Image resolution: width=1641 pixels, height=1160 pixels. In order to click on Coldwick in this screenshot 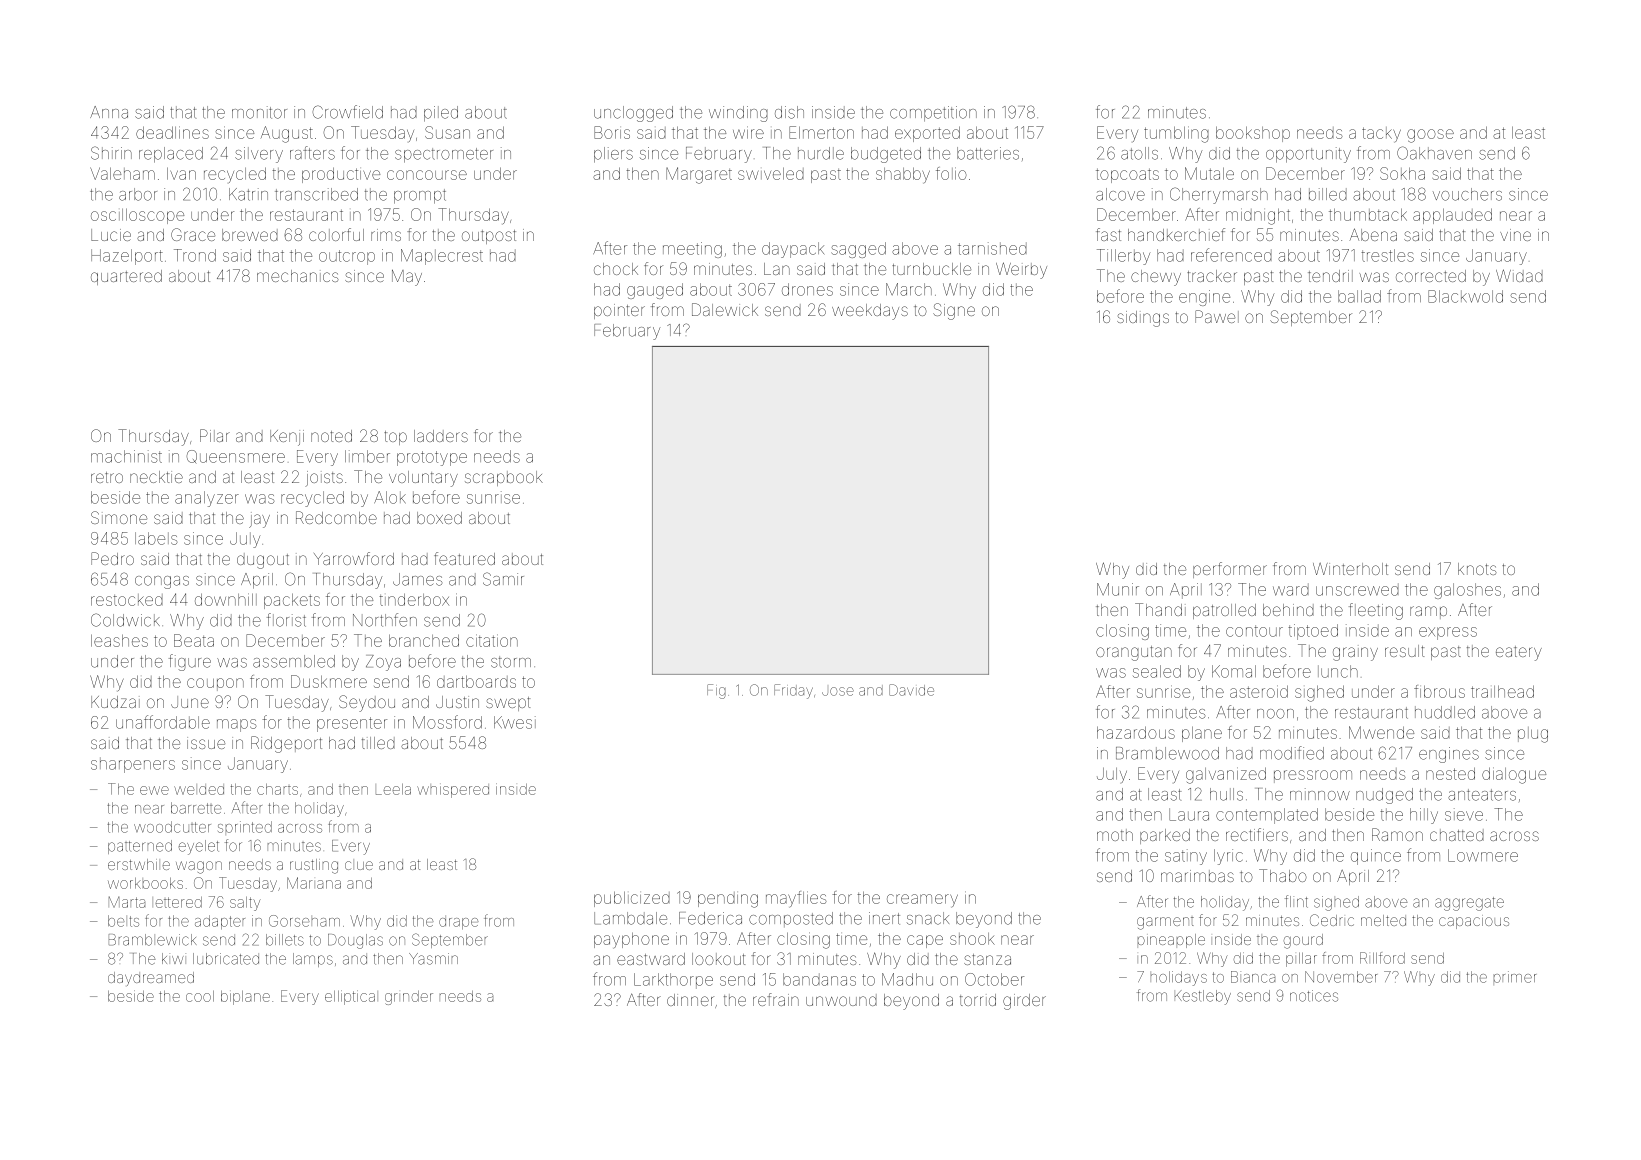, I will do `click(125, 620)`.
